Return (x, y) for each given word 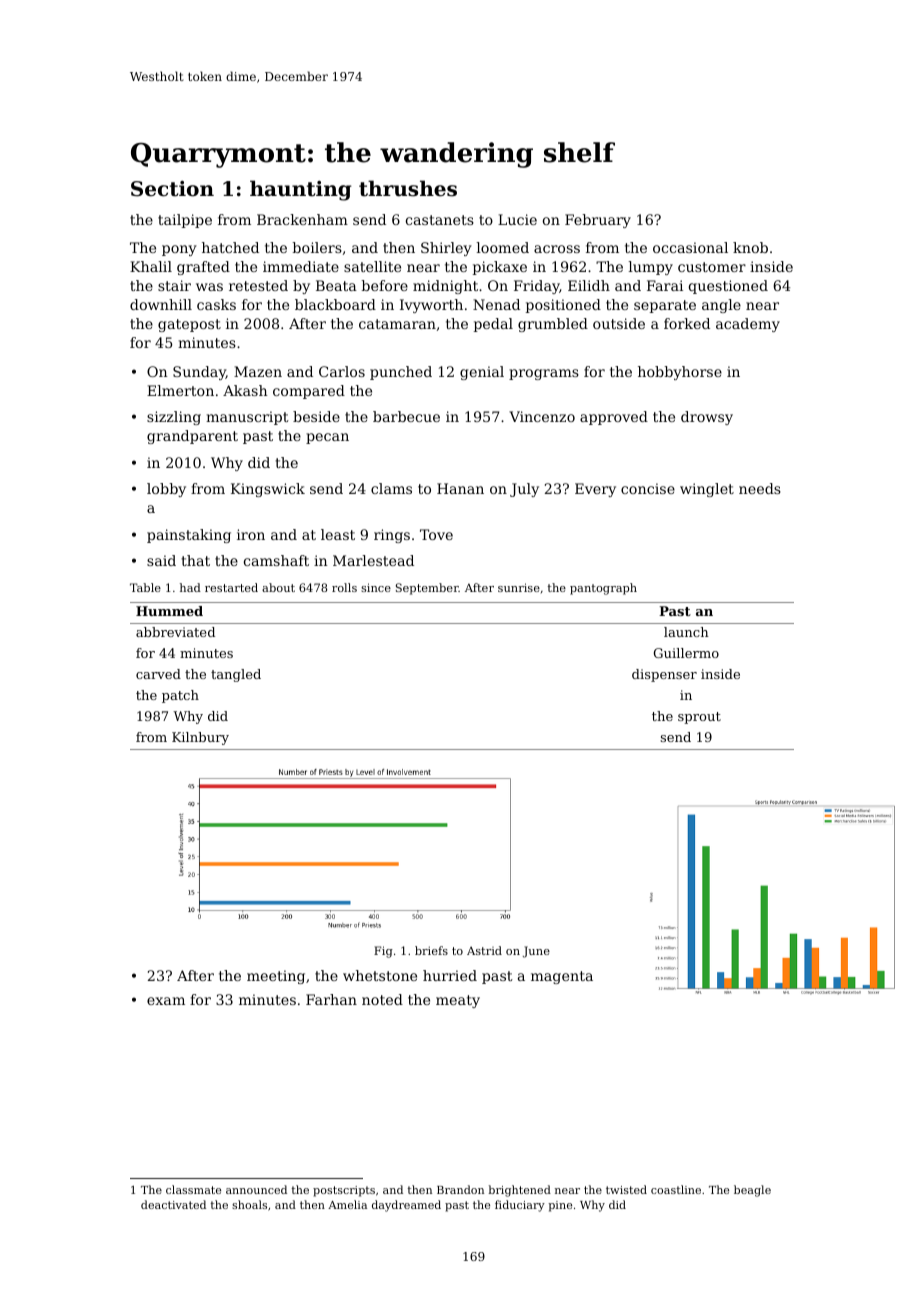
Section (172, 189)
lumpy (651, 268)
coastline (676, 1189)
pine (560, 1206)
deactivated (173, 1204)
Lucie (517, 219)
